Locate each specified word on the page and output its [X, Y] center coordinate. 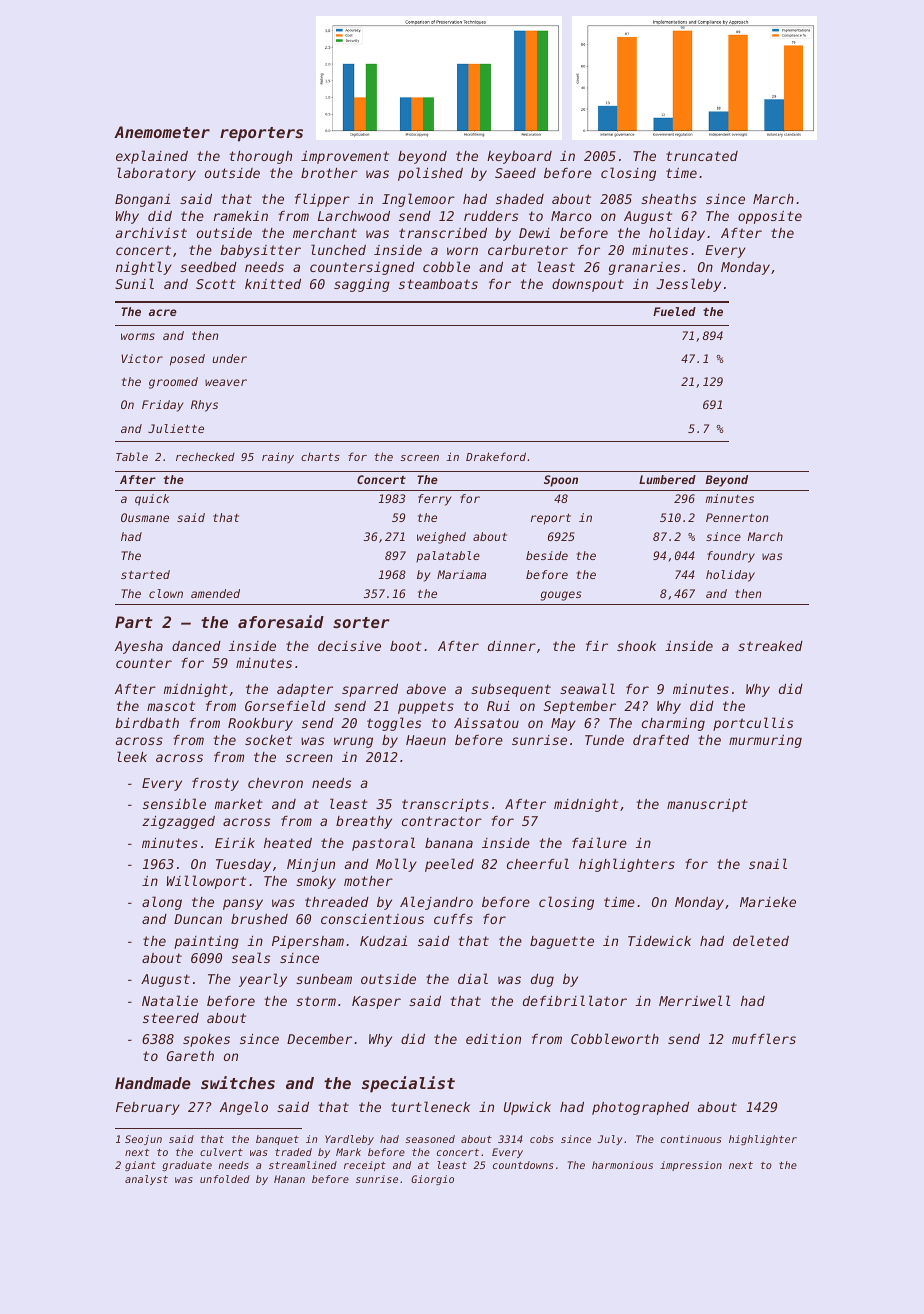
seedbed [208, 267]
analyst [146, 1180]
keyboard [519, 157]
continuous [691, 1139]
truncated [702, 156]
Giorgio [432, 1180]
